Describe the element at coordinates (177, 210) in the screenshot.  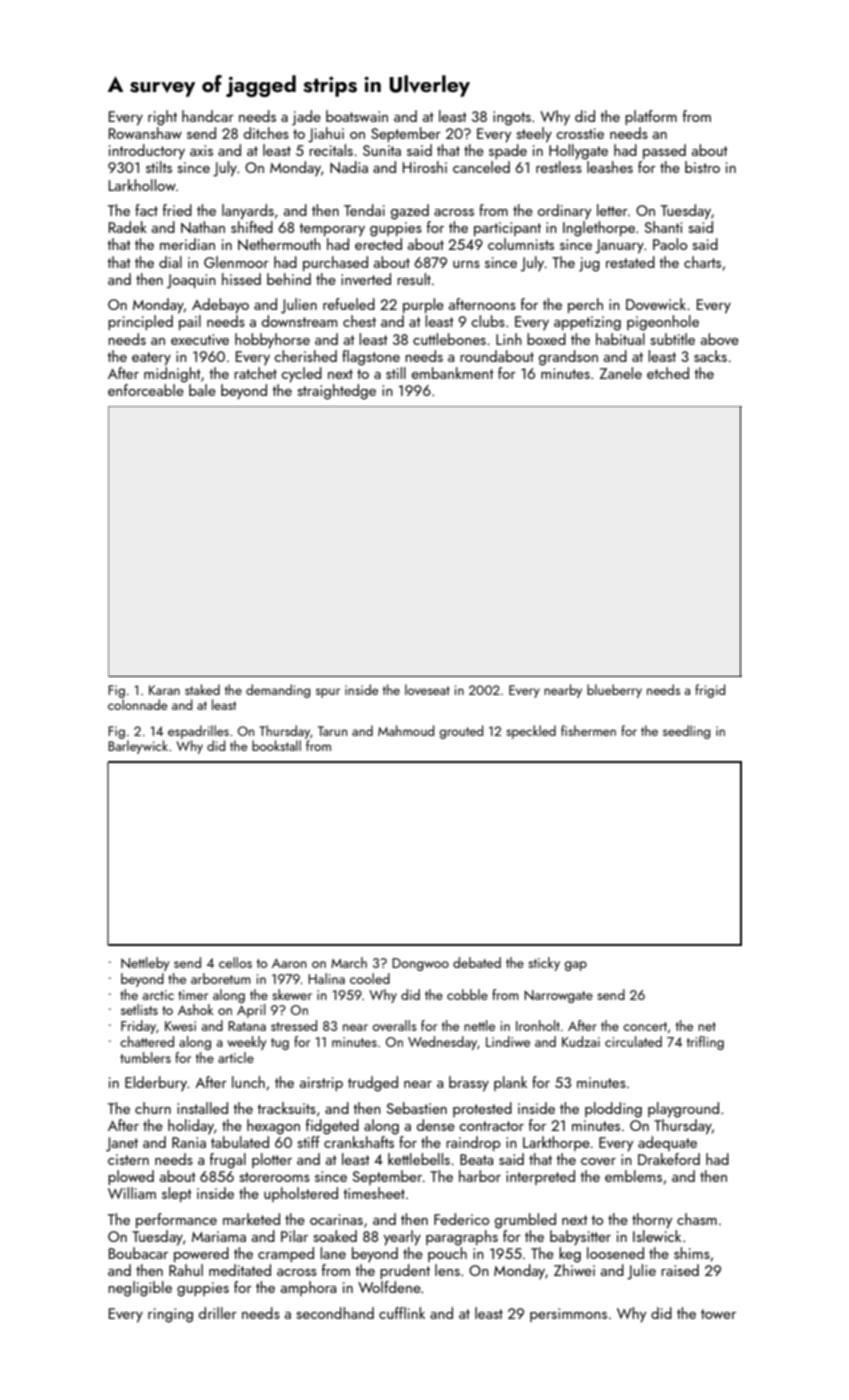
I see `fried` at that location.
